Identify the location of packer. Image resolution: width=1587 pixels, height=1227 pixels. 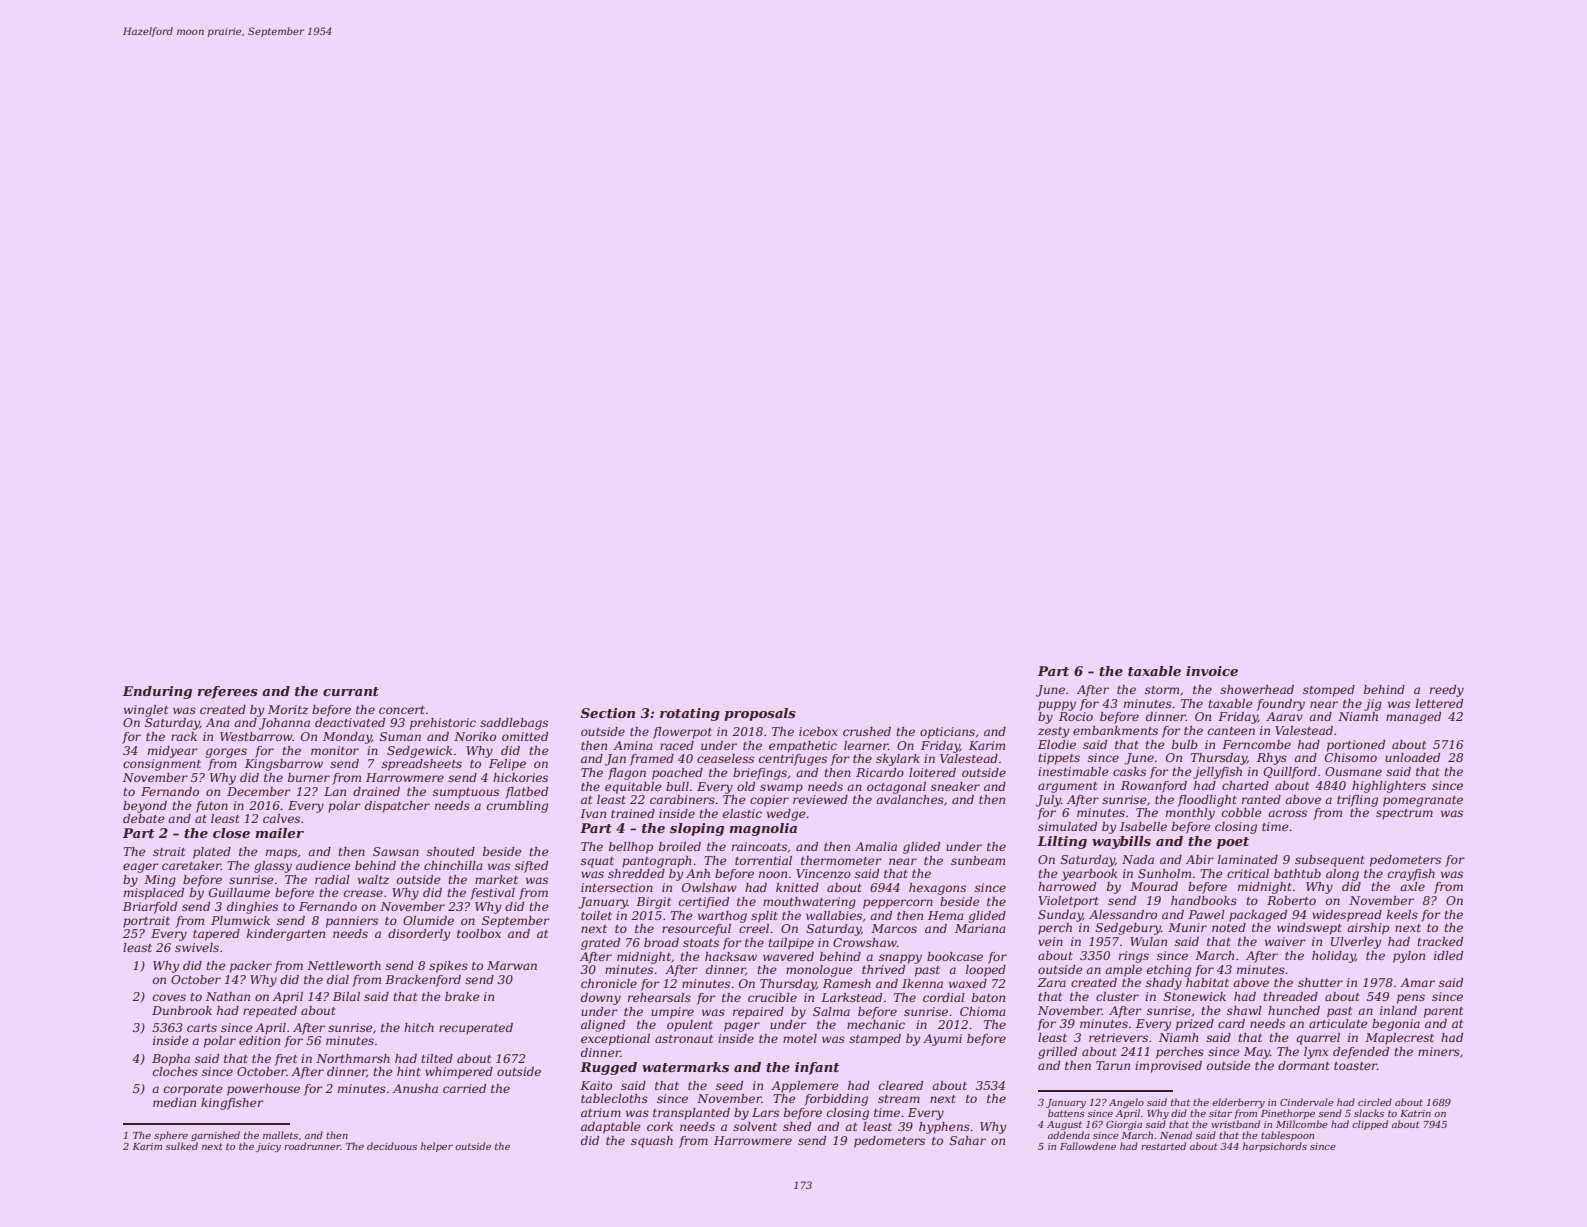
(251, 967).
